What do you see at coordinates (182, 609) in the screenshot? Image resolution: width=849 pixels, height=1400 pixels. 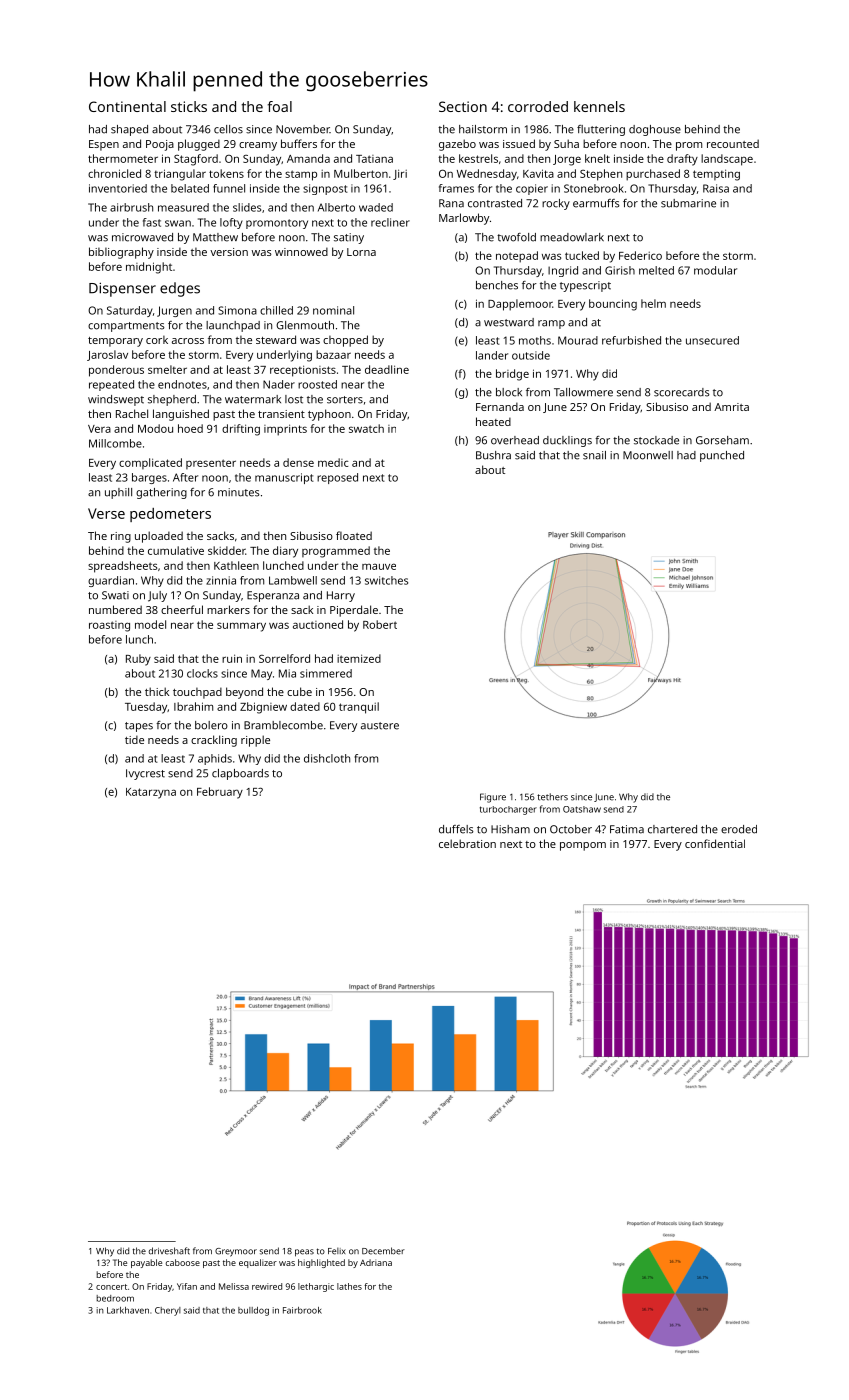 I see `cheerful` at bounding box center [182, 609].
